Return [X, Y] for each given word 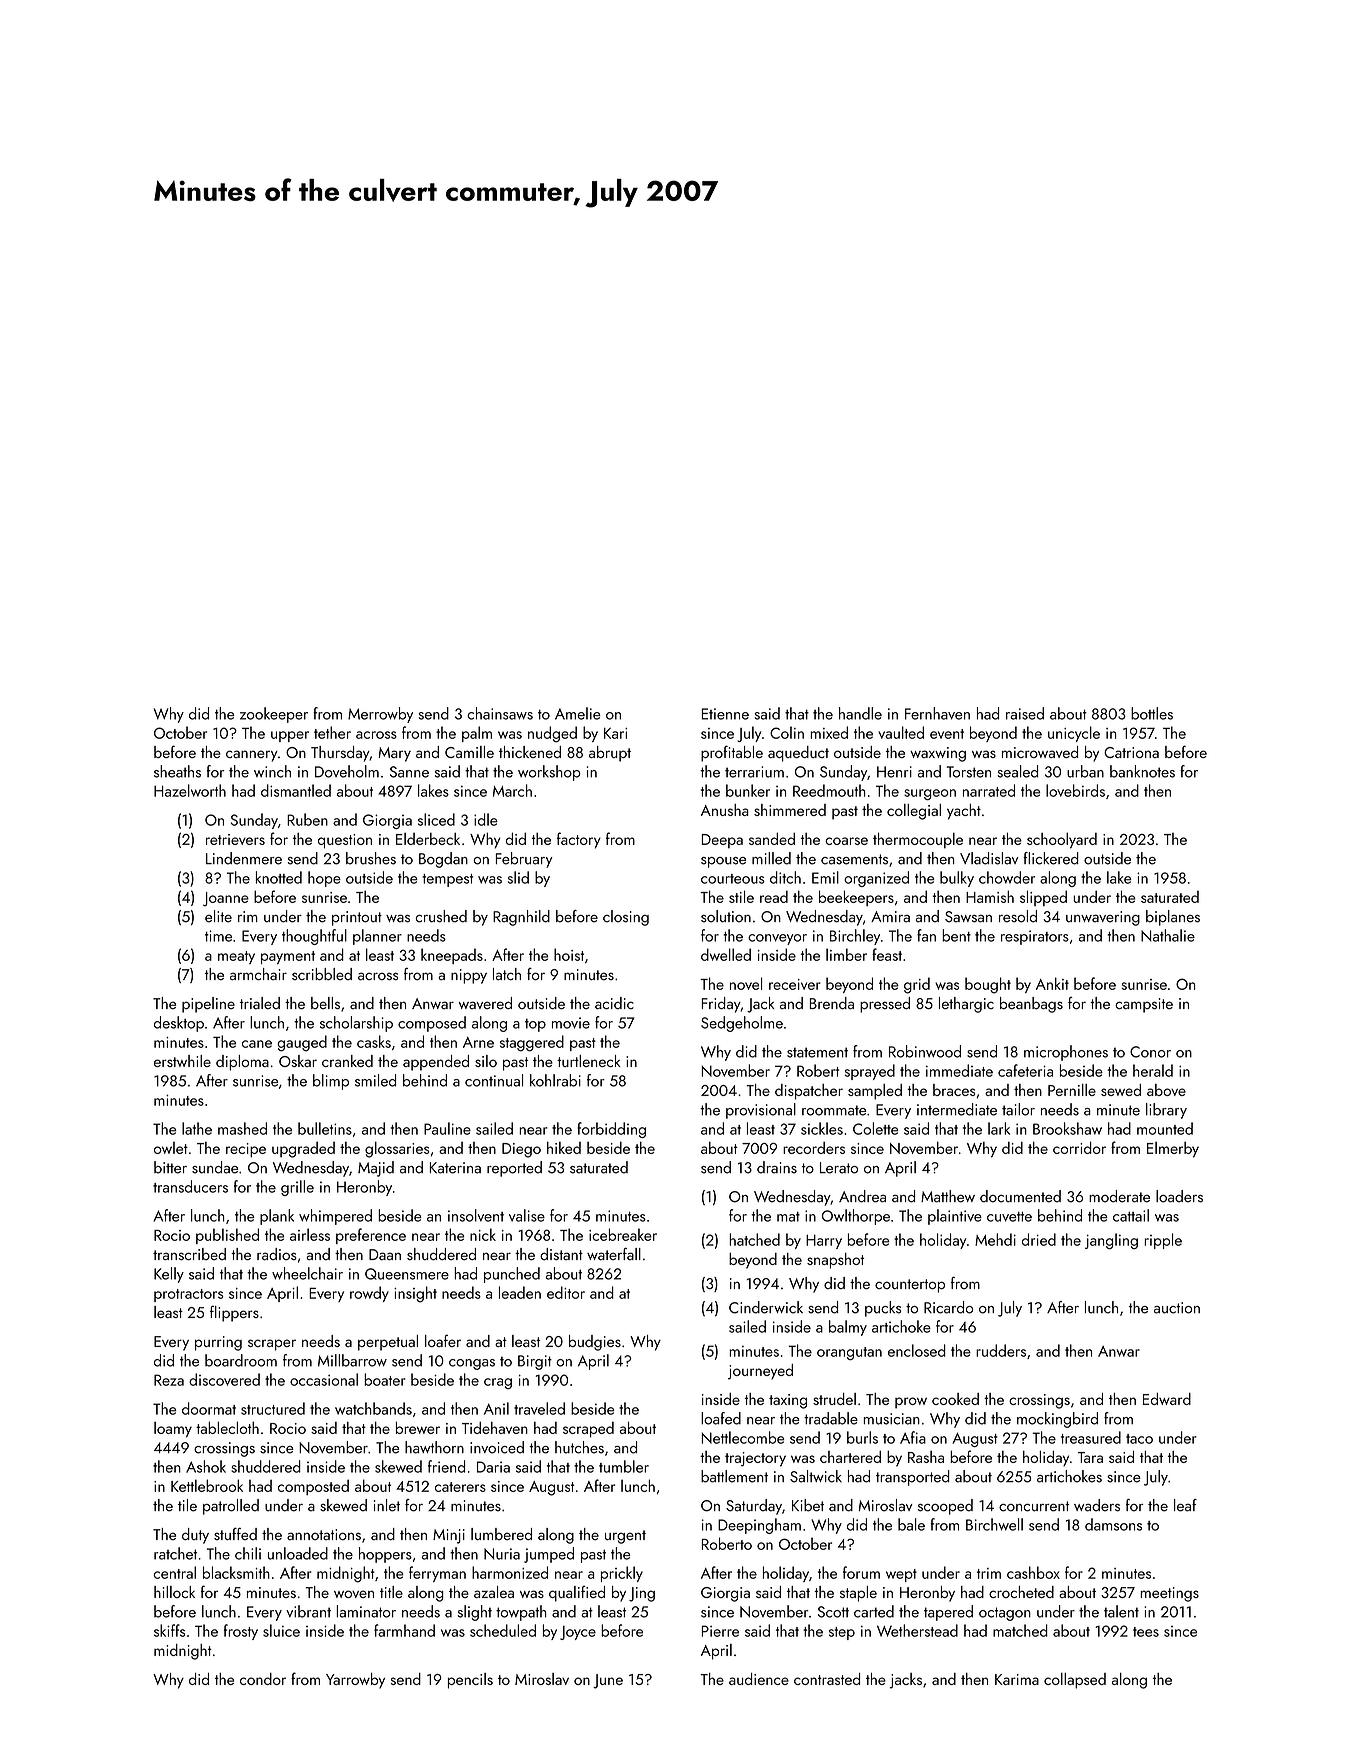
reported [514, 1169]
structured [273, 1408]
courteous [733, 879]
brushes [371, 858]
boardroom [241, 1360]
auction [1177, 1308]
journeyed [760, 1372]
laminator [366, 1611]
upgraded [303, 1150]
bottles [1152, 713]
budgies [595, 1343]
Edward [1167, 1399]
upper [290, 736]
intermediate [957, 1109]
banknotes [1142, 771]
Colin [787, 732]
